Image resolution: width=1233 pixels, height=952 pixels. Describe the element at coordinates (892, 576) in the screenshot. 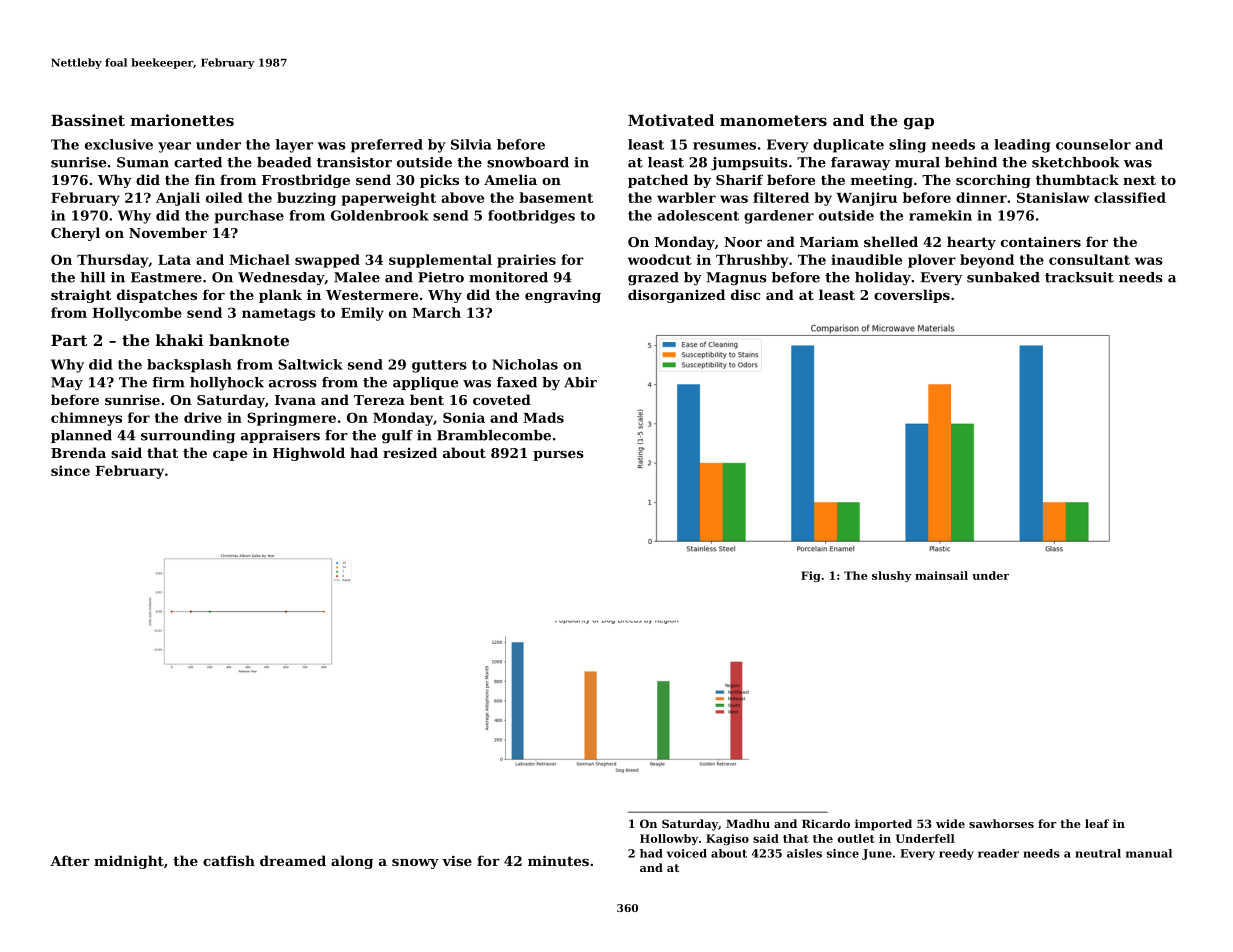

I see `slushy` at that location.
